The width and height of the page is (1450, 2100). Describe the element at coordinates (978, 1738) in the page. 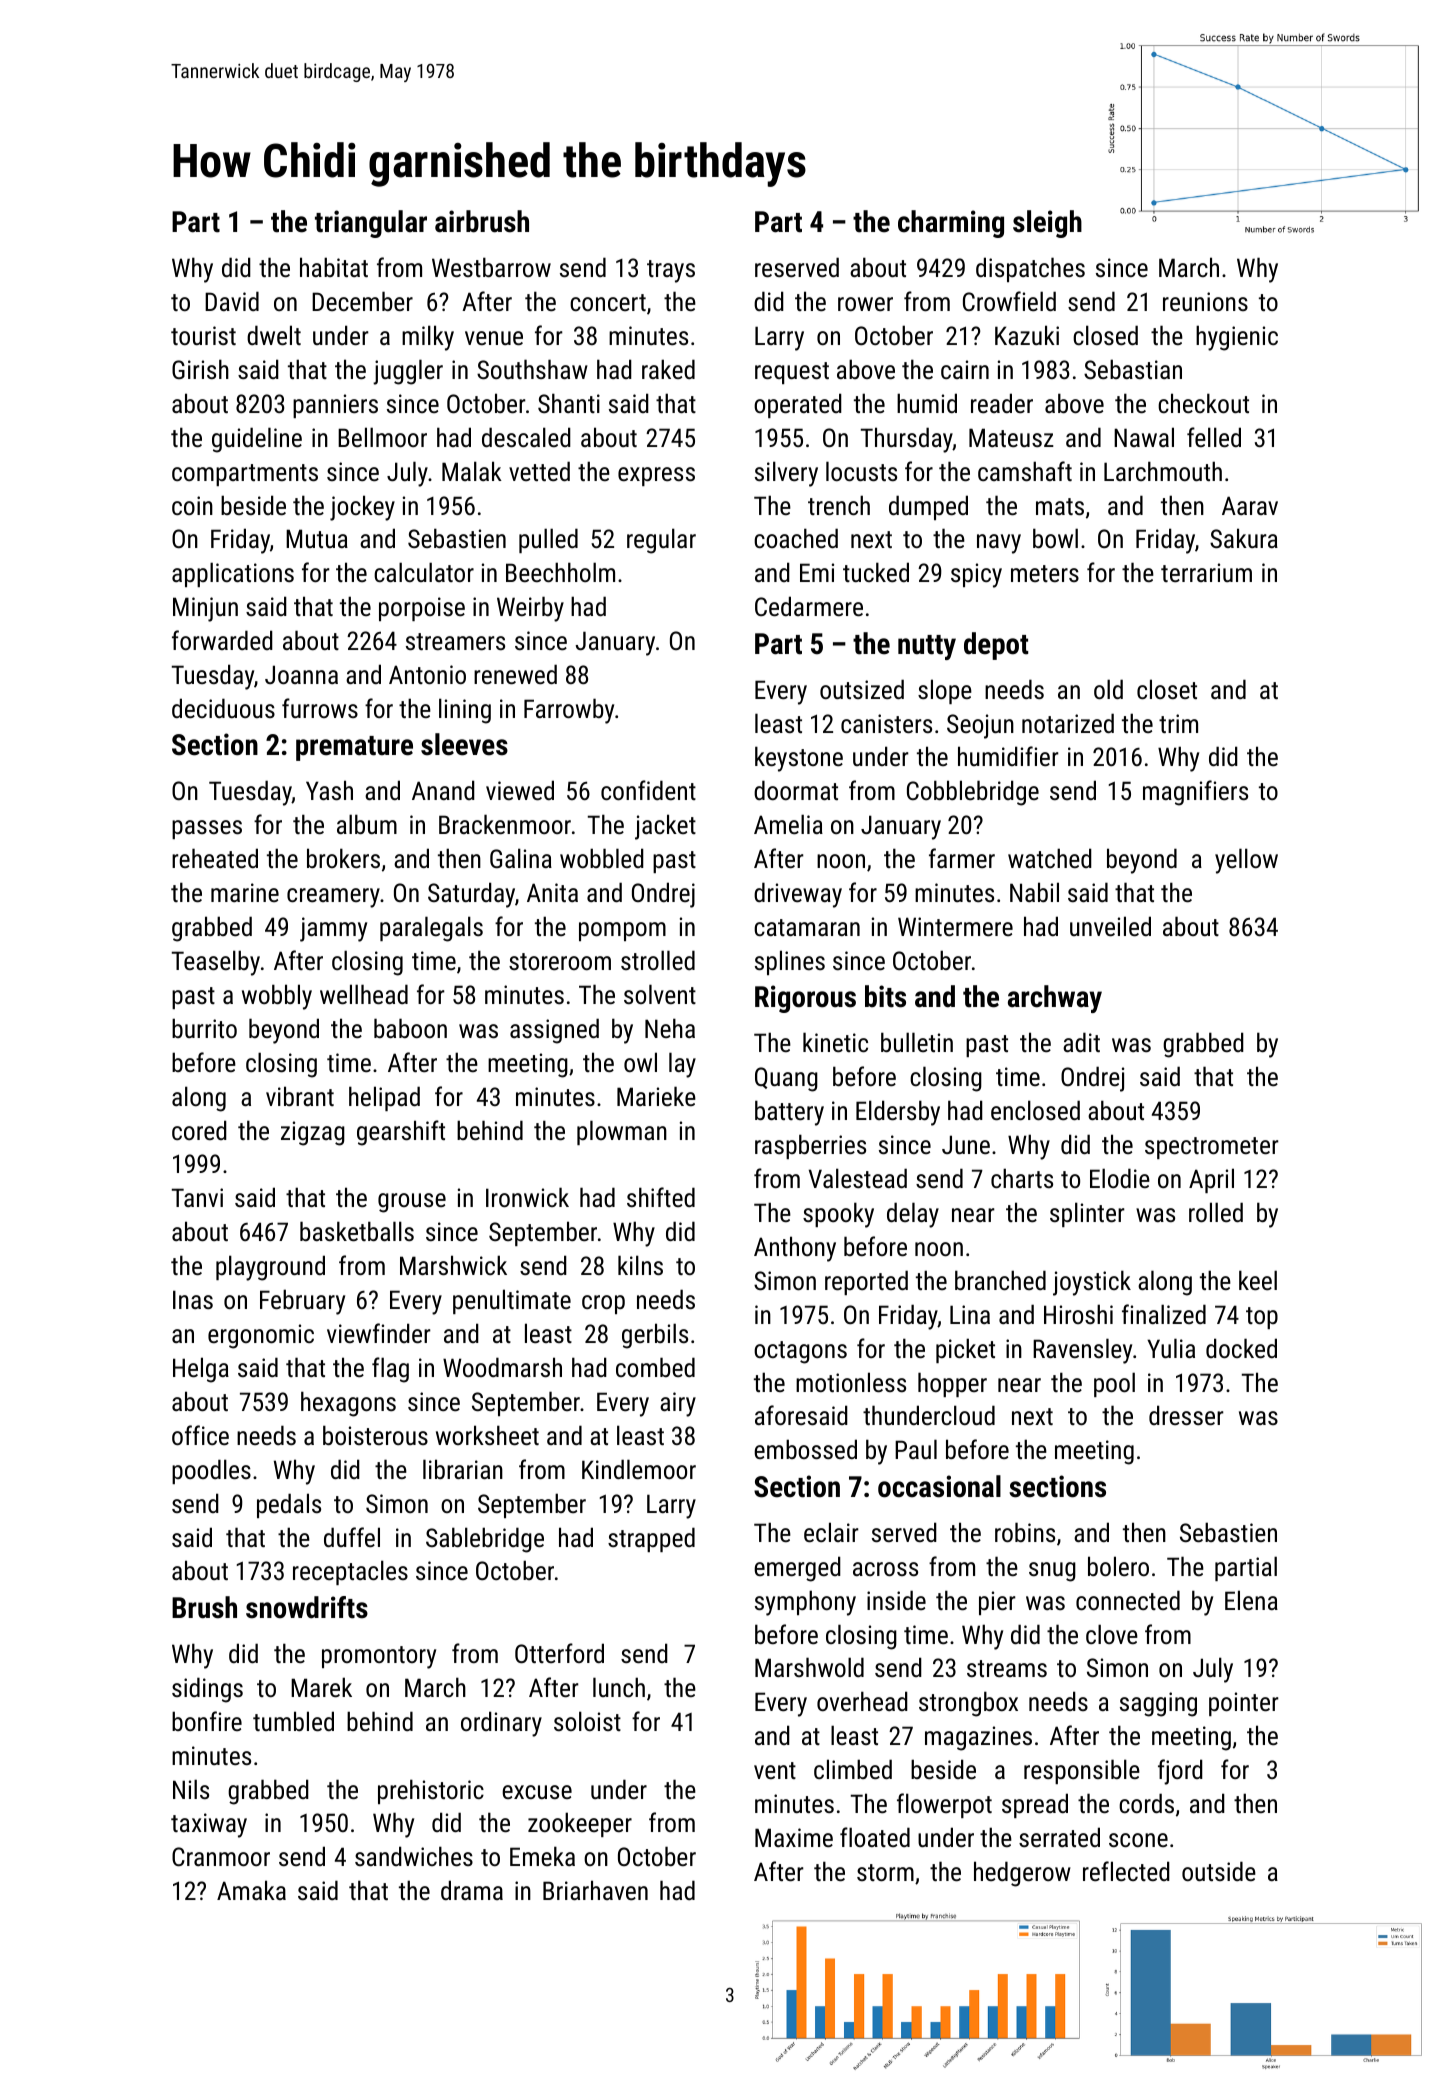

I see `magazines` at that location.
